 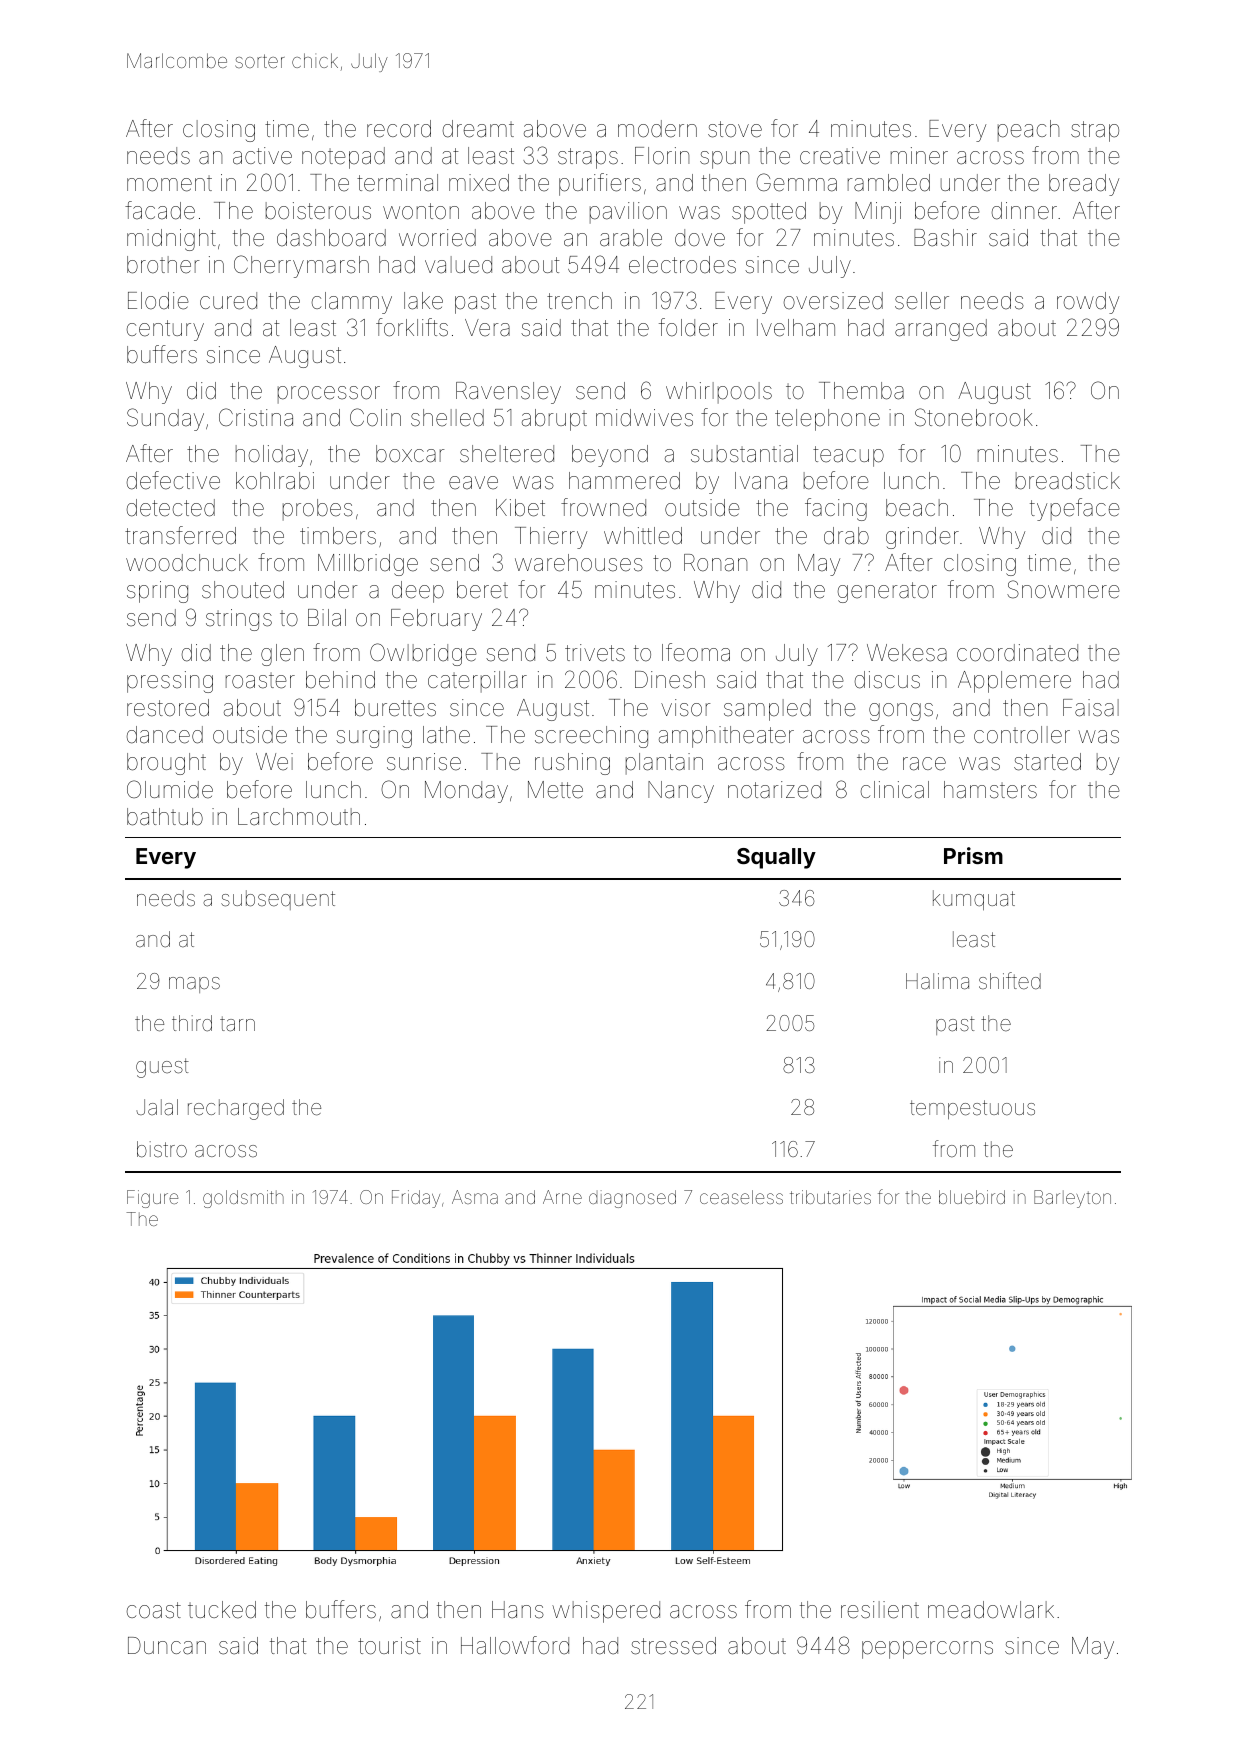 I want to click on subsequent, so click(x=278, y=900).
